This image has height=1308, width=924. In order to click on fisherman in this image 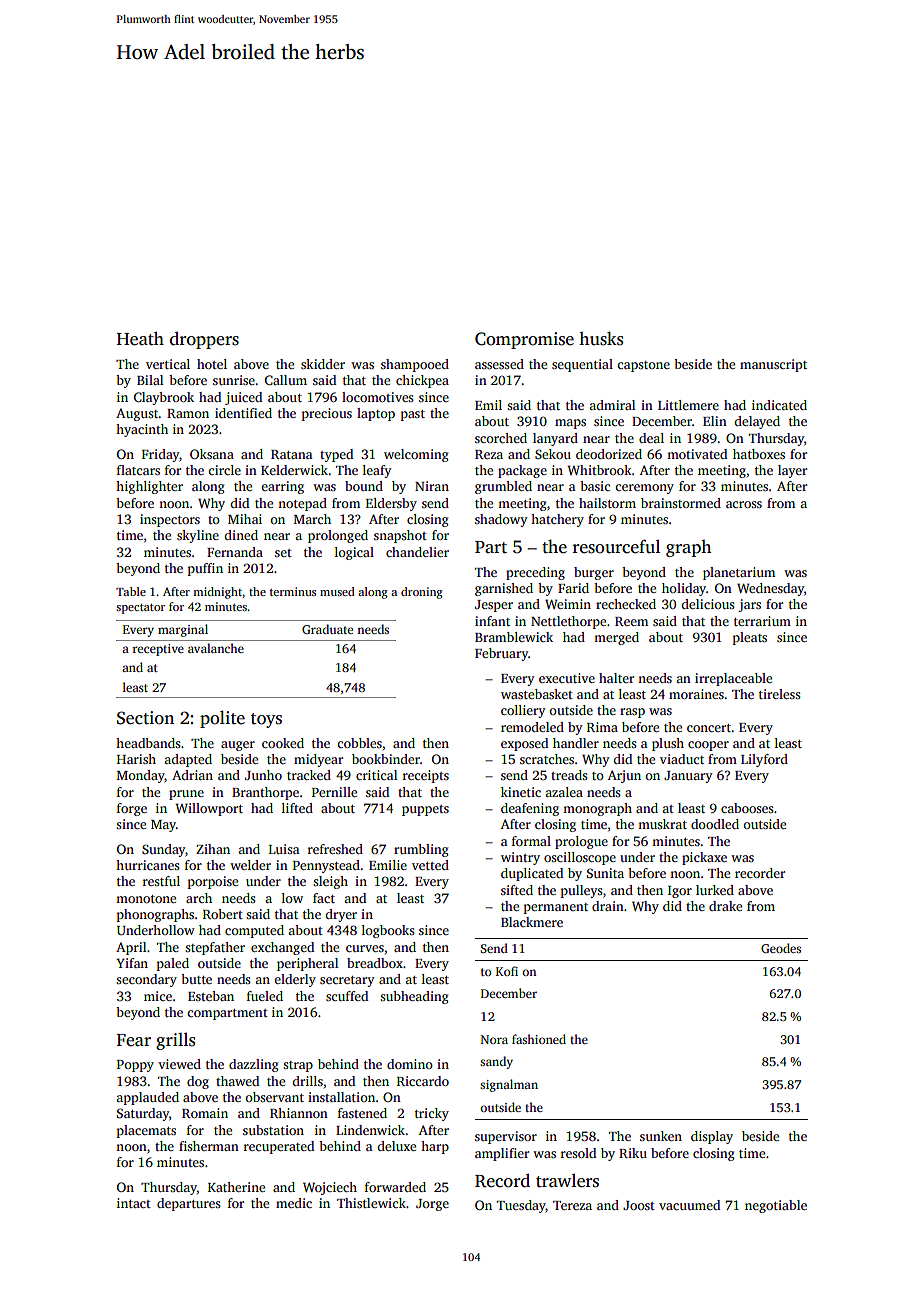, I will do `click(209, 1146)`.
